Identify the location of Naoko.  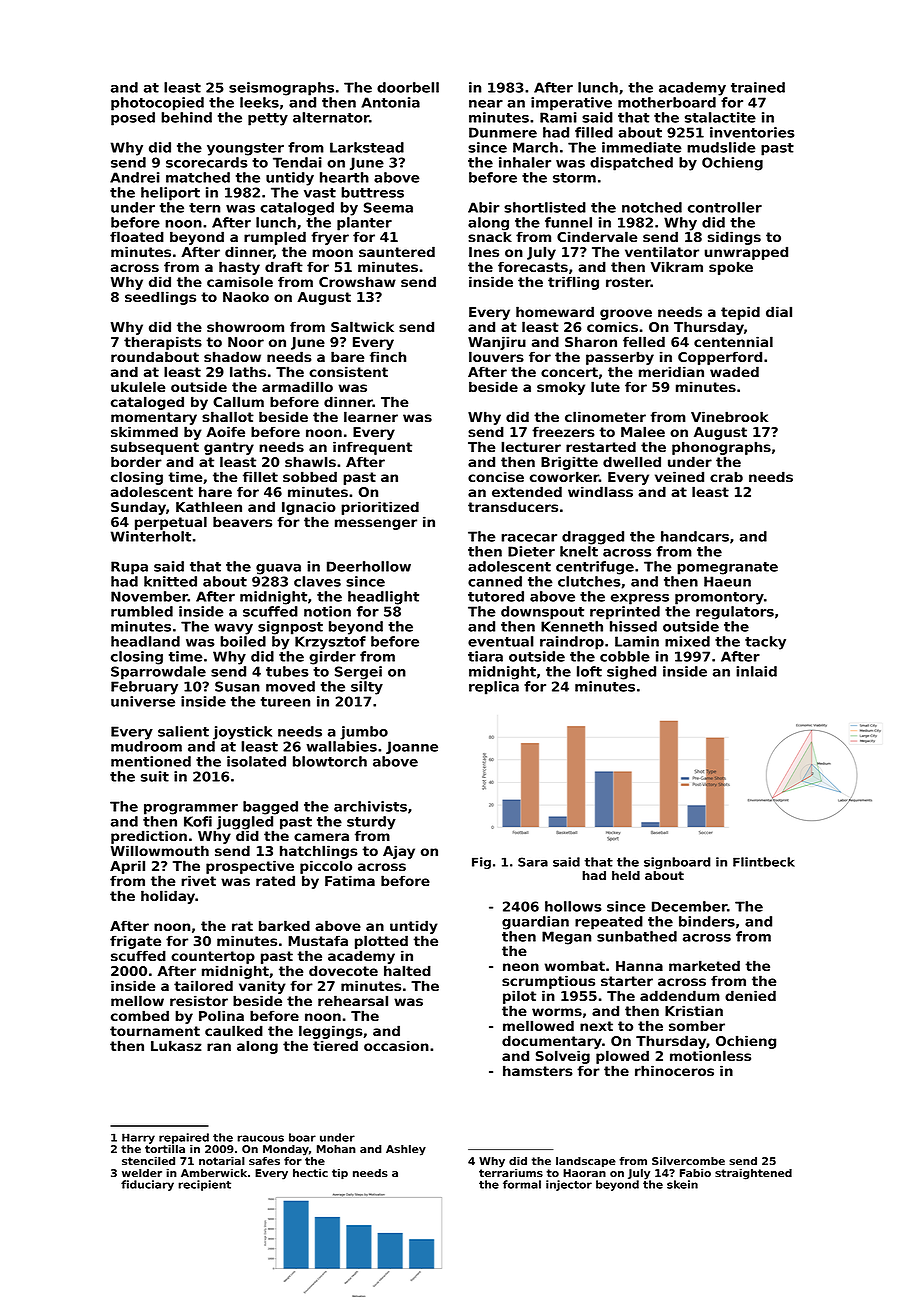
(246, 296).
